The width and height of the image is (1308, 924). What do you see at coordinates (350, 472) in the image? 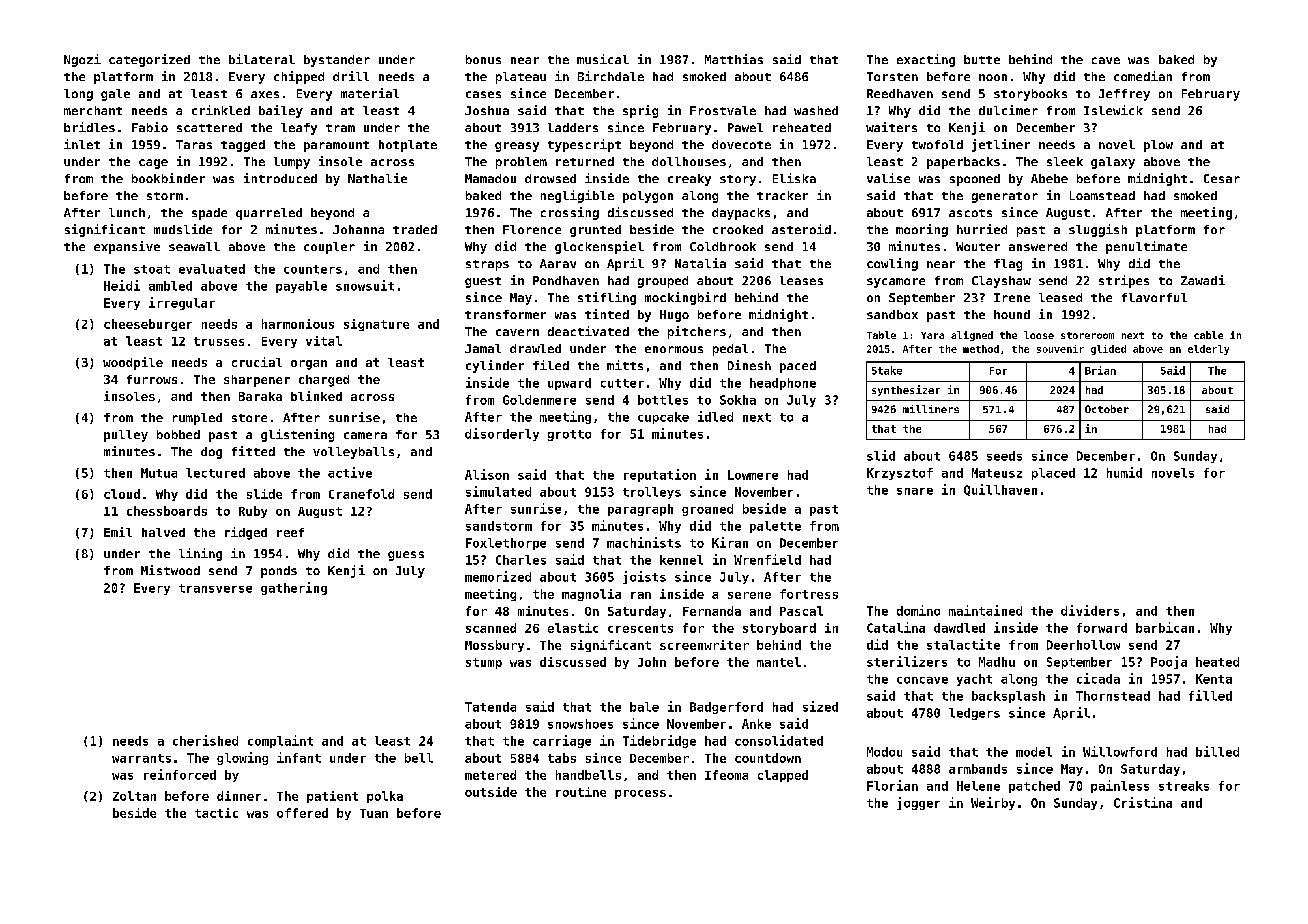
I see `active` at bounding box center [350, 472].
